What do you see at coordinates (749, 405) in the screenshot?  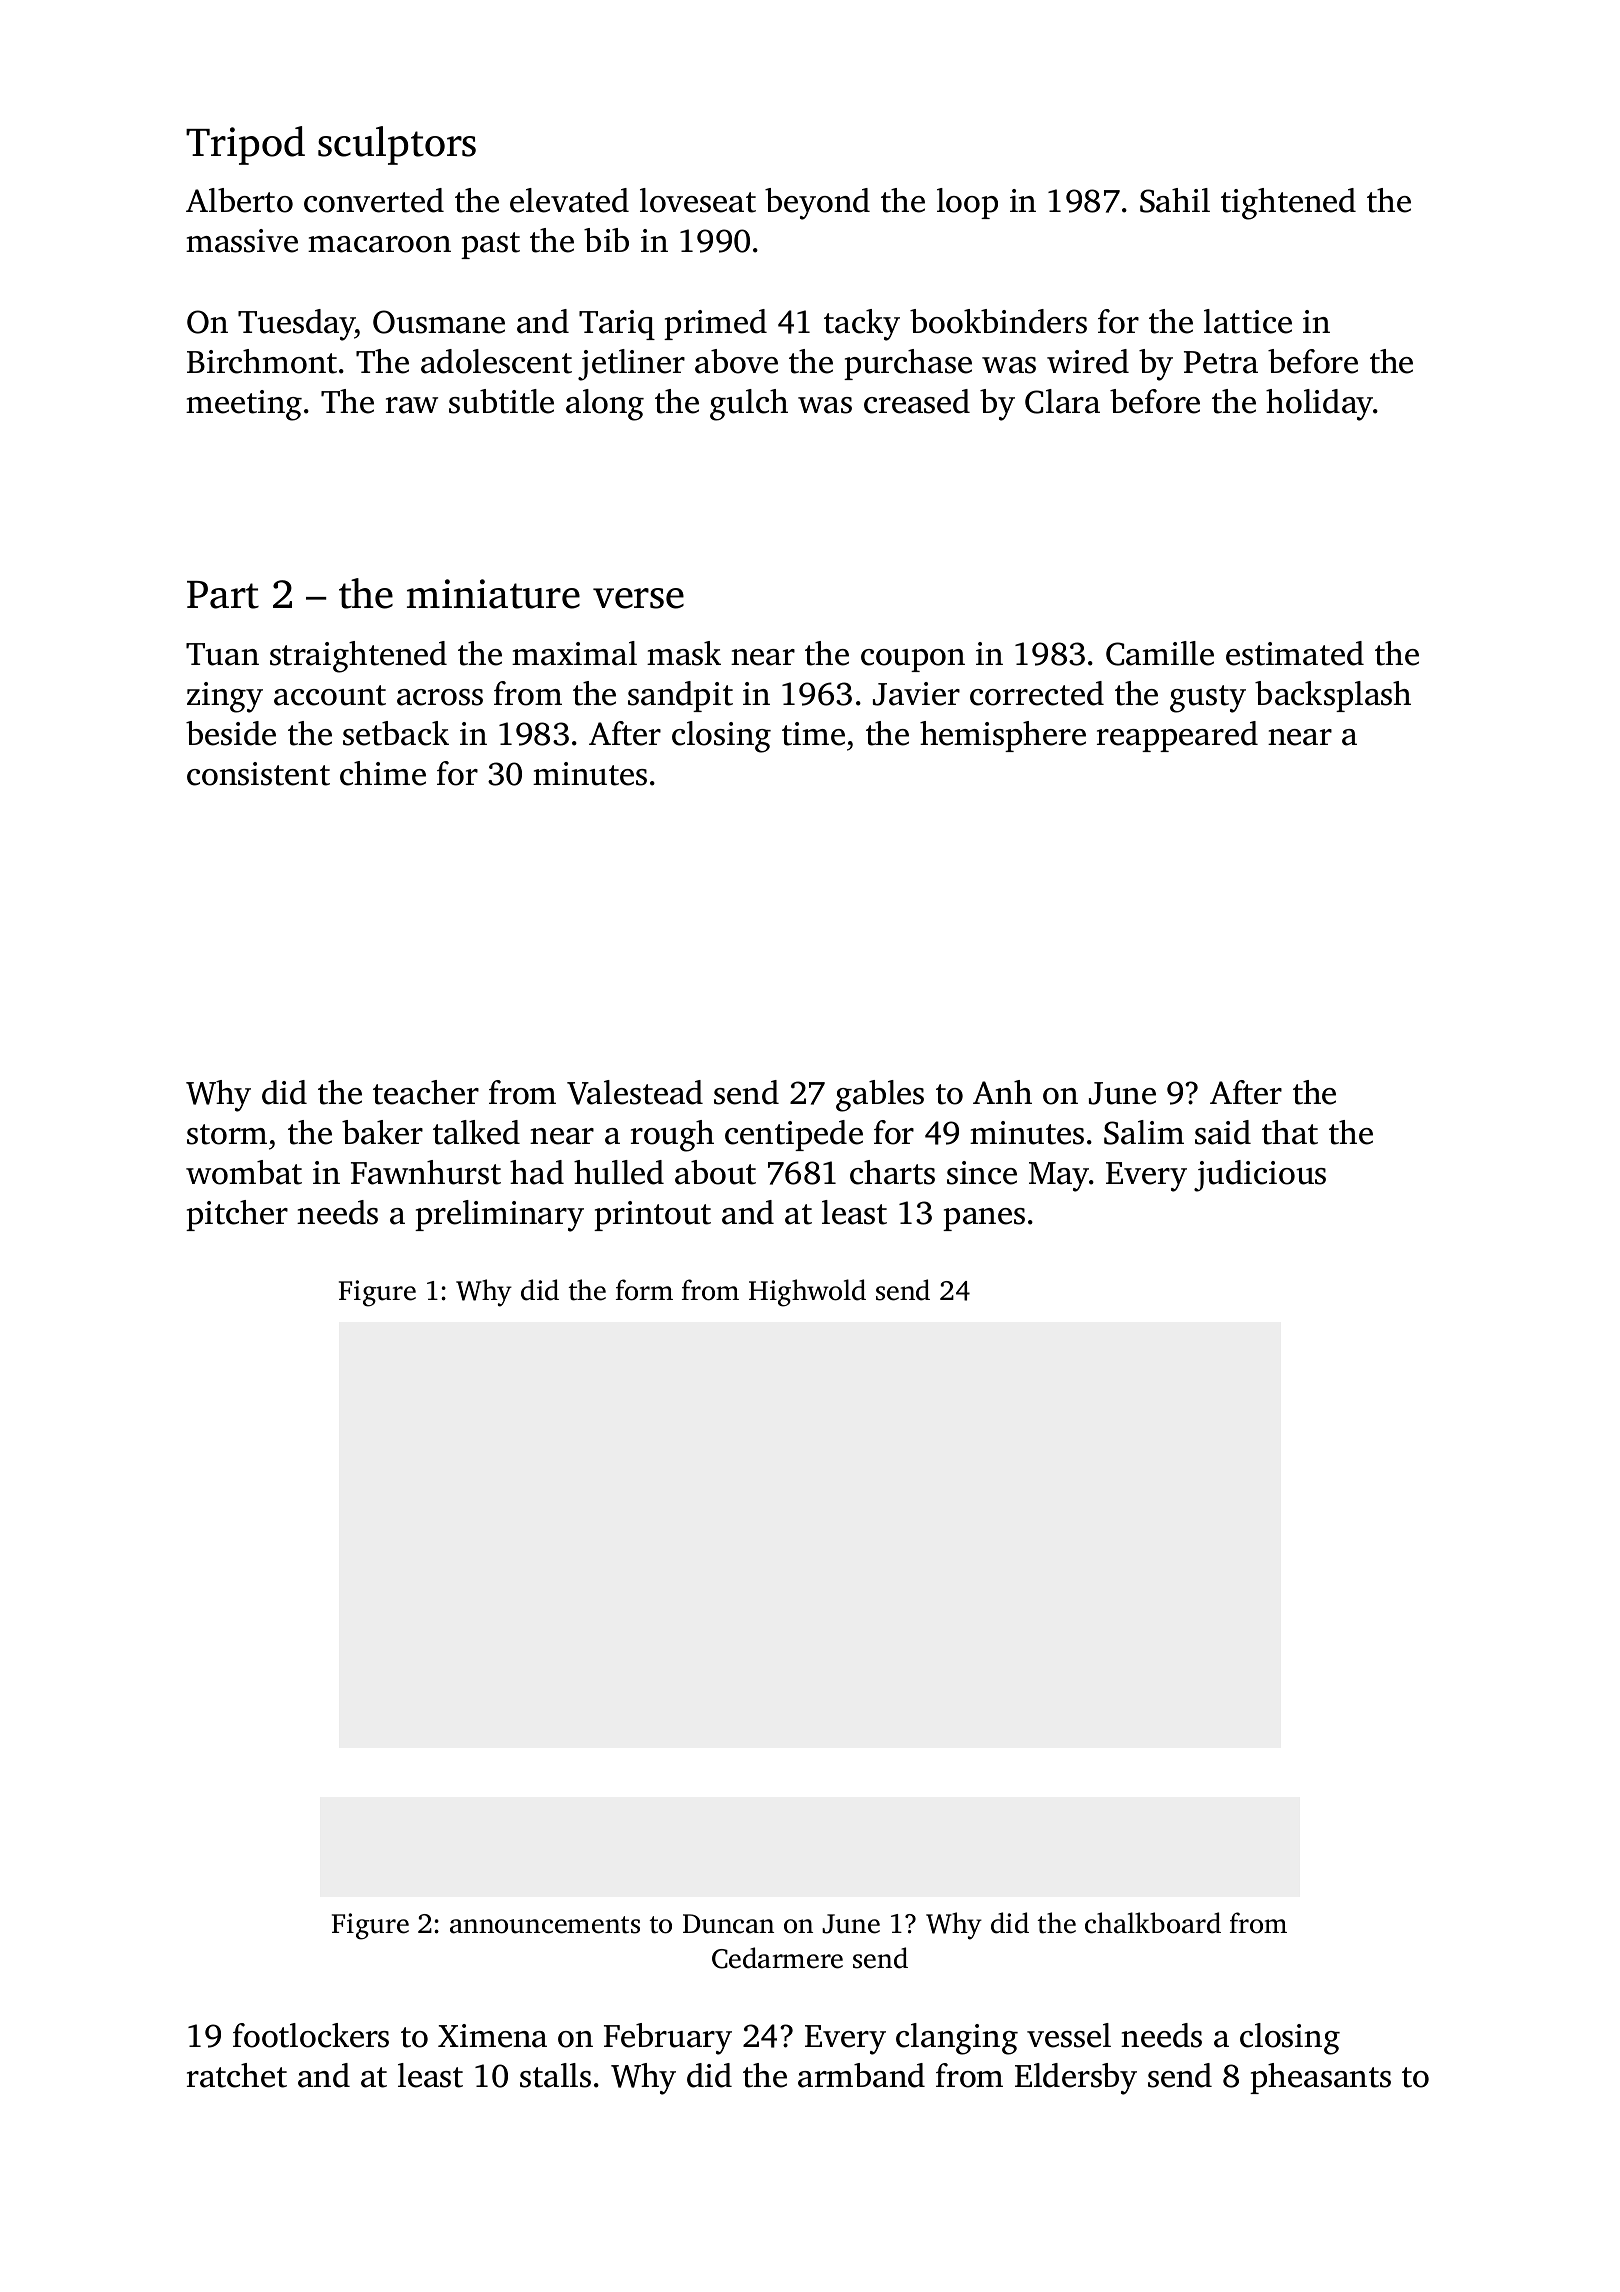 I see `gulch` at bounding box center [749, 405].
